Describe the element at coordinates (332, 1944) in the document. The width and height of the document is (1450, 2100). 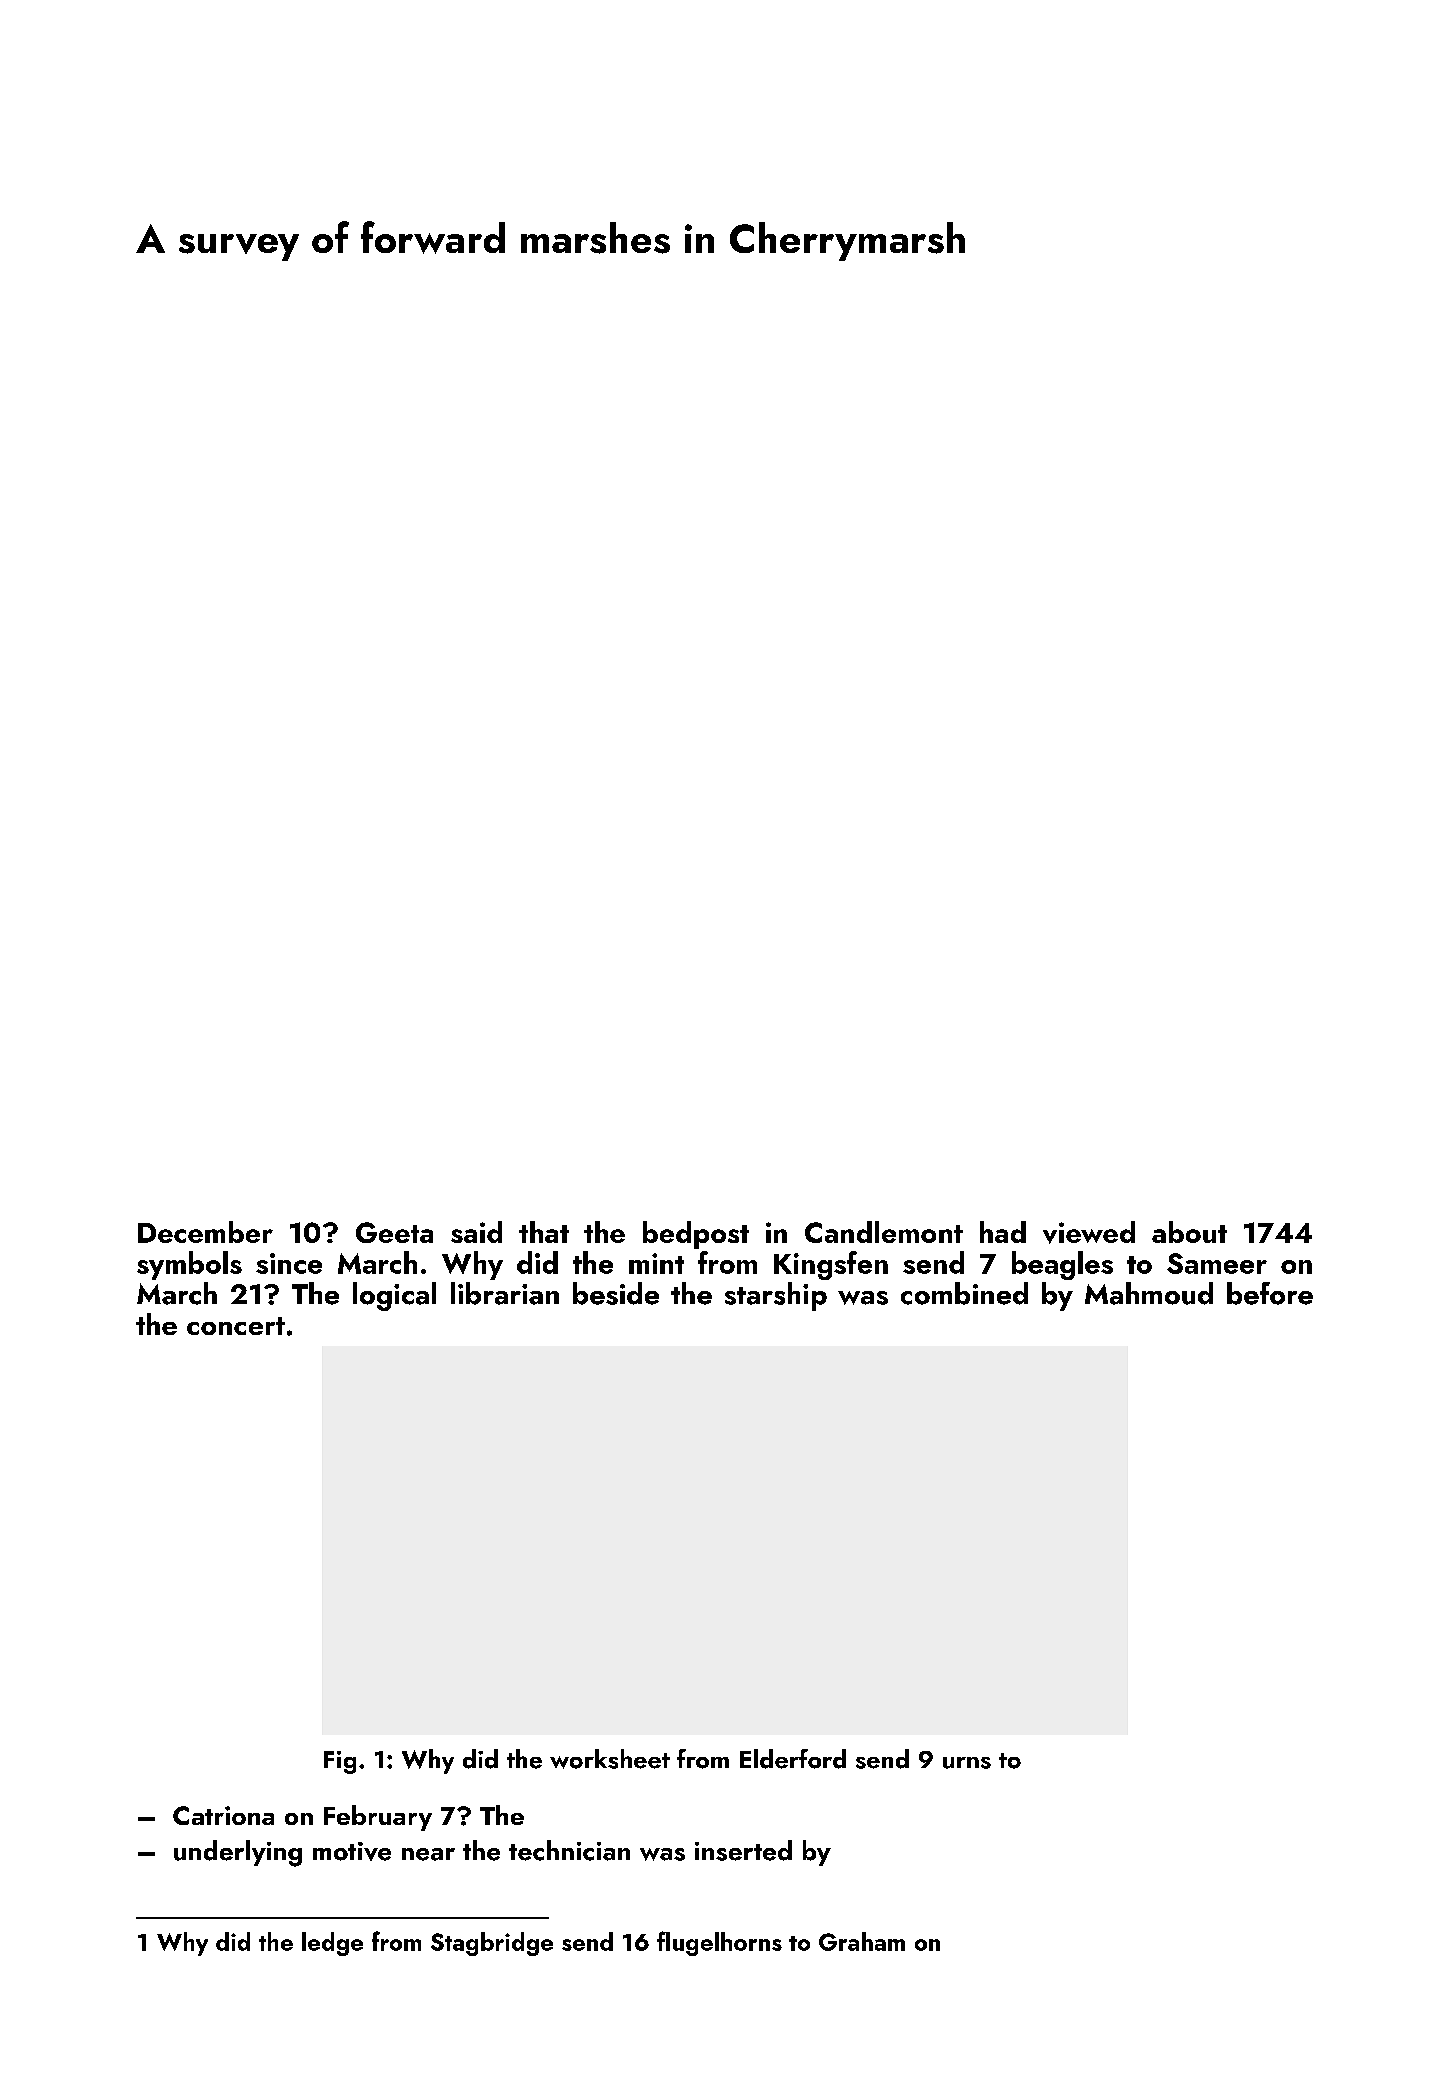
I see `ledge` at that location.
